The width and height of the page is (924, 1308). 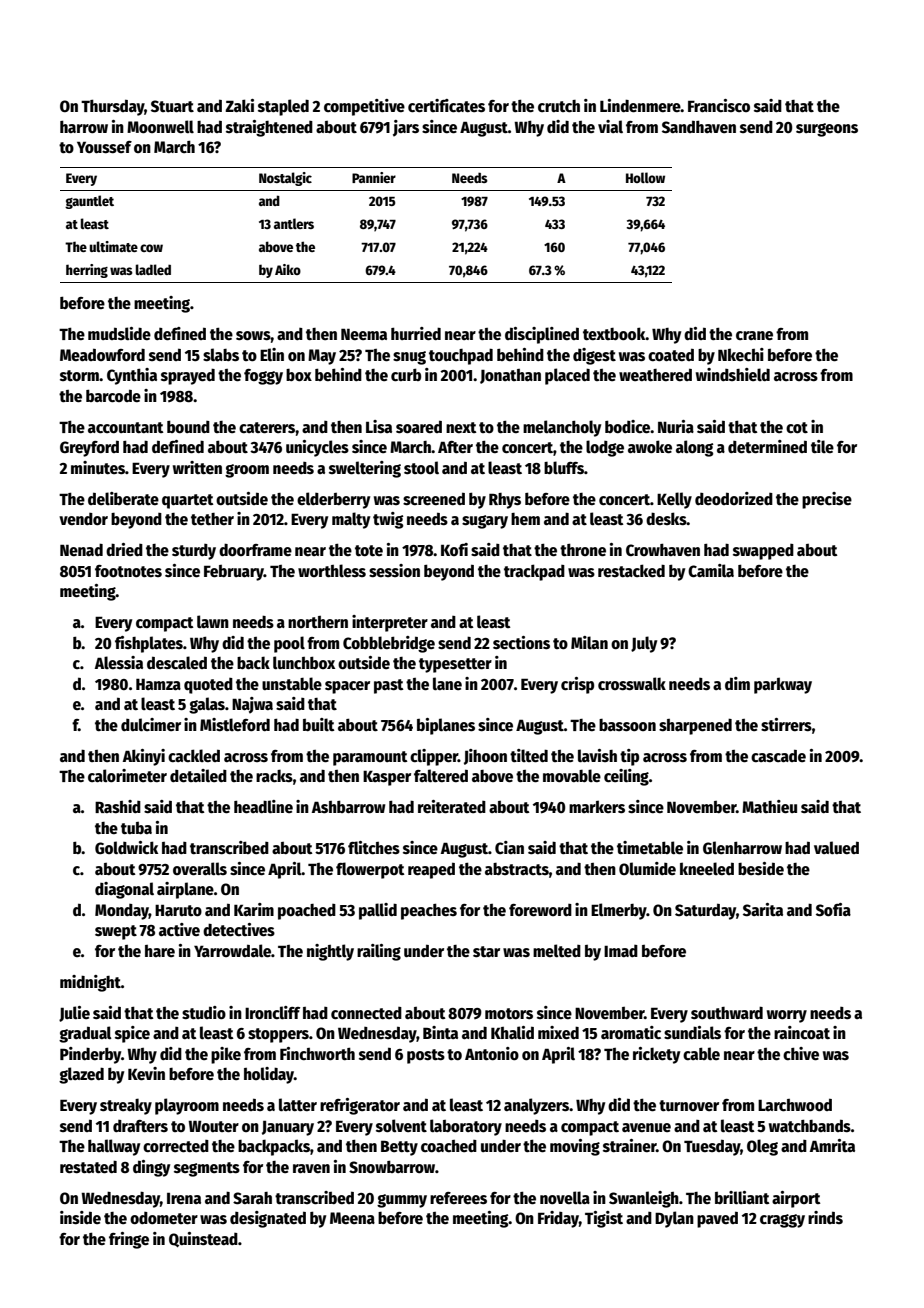 What do you see at coordinates (129, 1240) in the page?
I see `fringe` at bounding box center [129, 1240].
